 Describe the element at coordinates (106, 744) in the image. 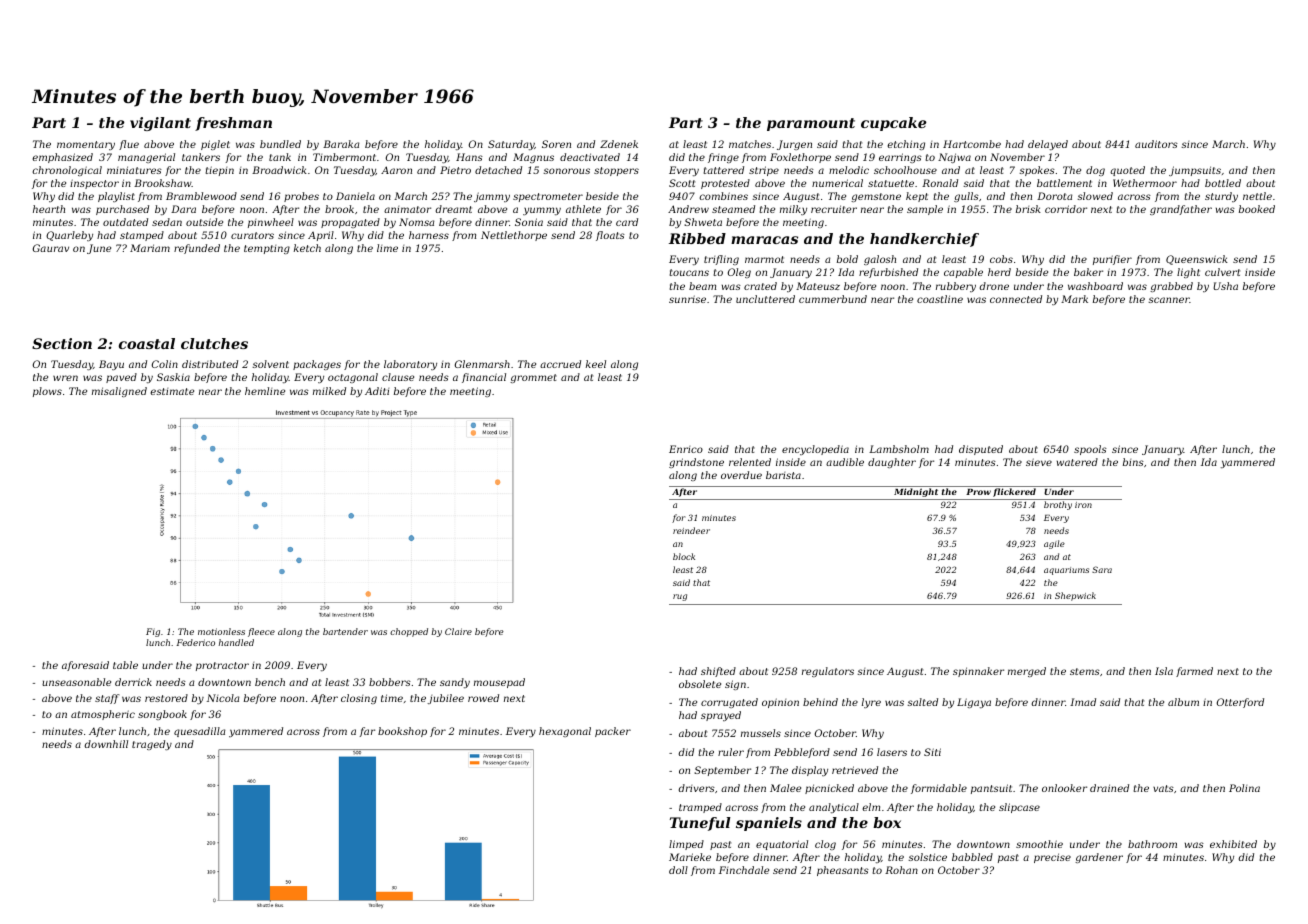

I see `downhill` at that location.
